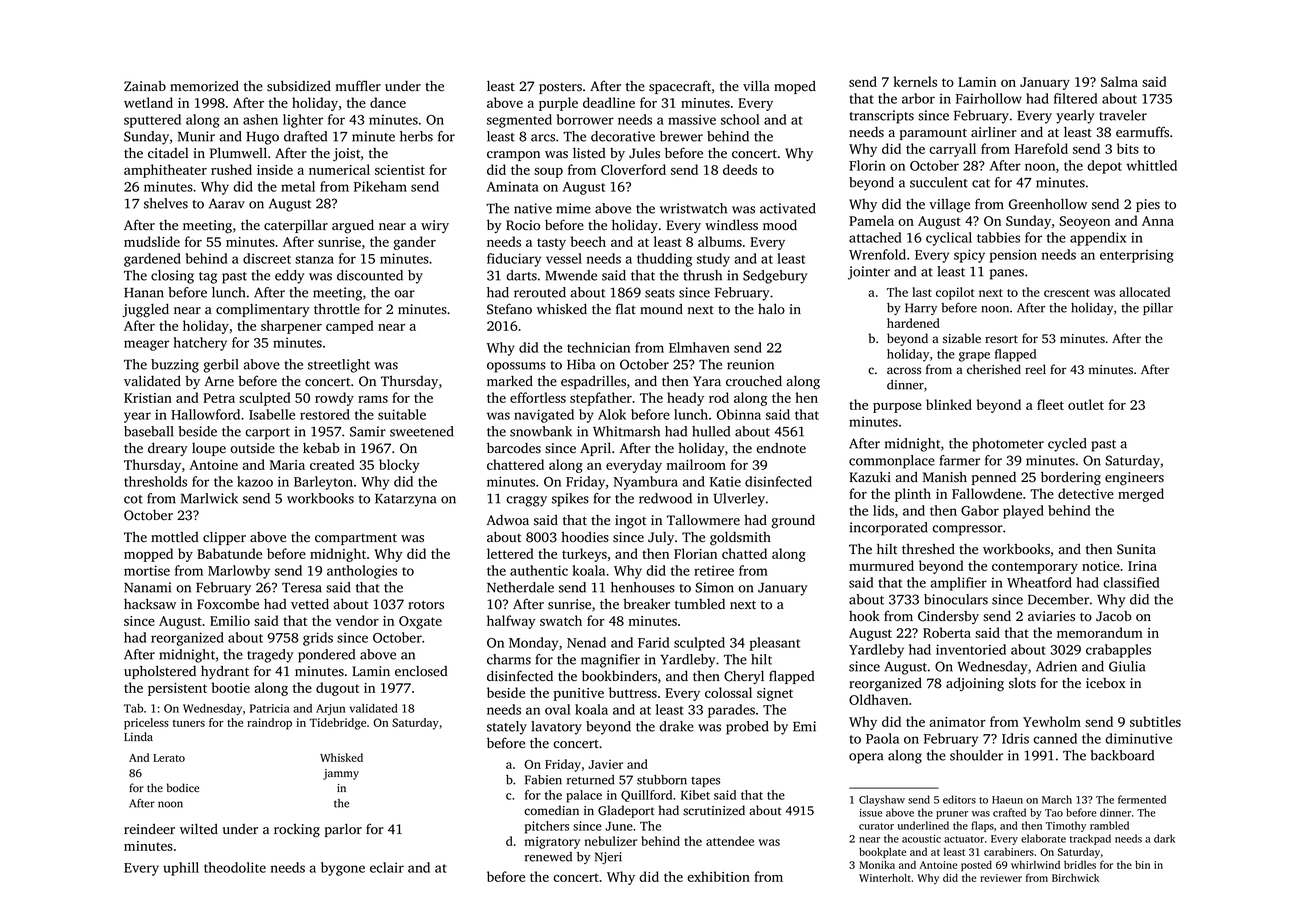 This screenshot has width=1308, height=924. I want to click on kernels, so click(915, 81).
